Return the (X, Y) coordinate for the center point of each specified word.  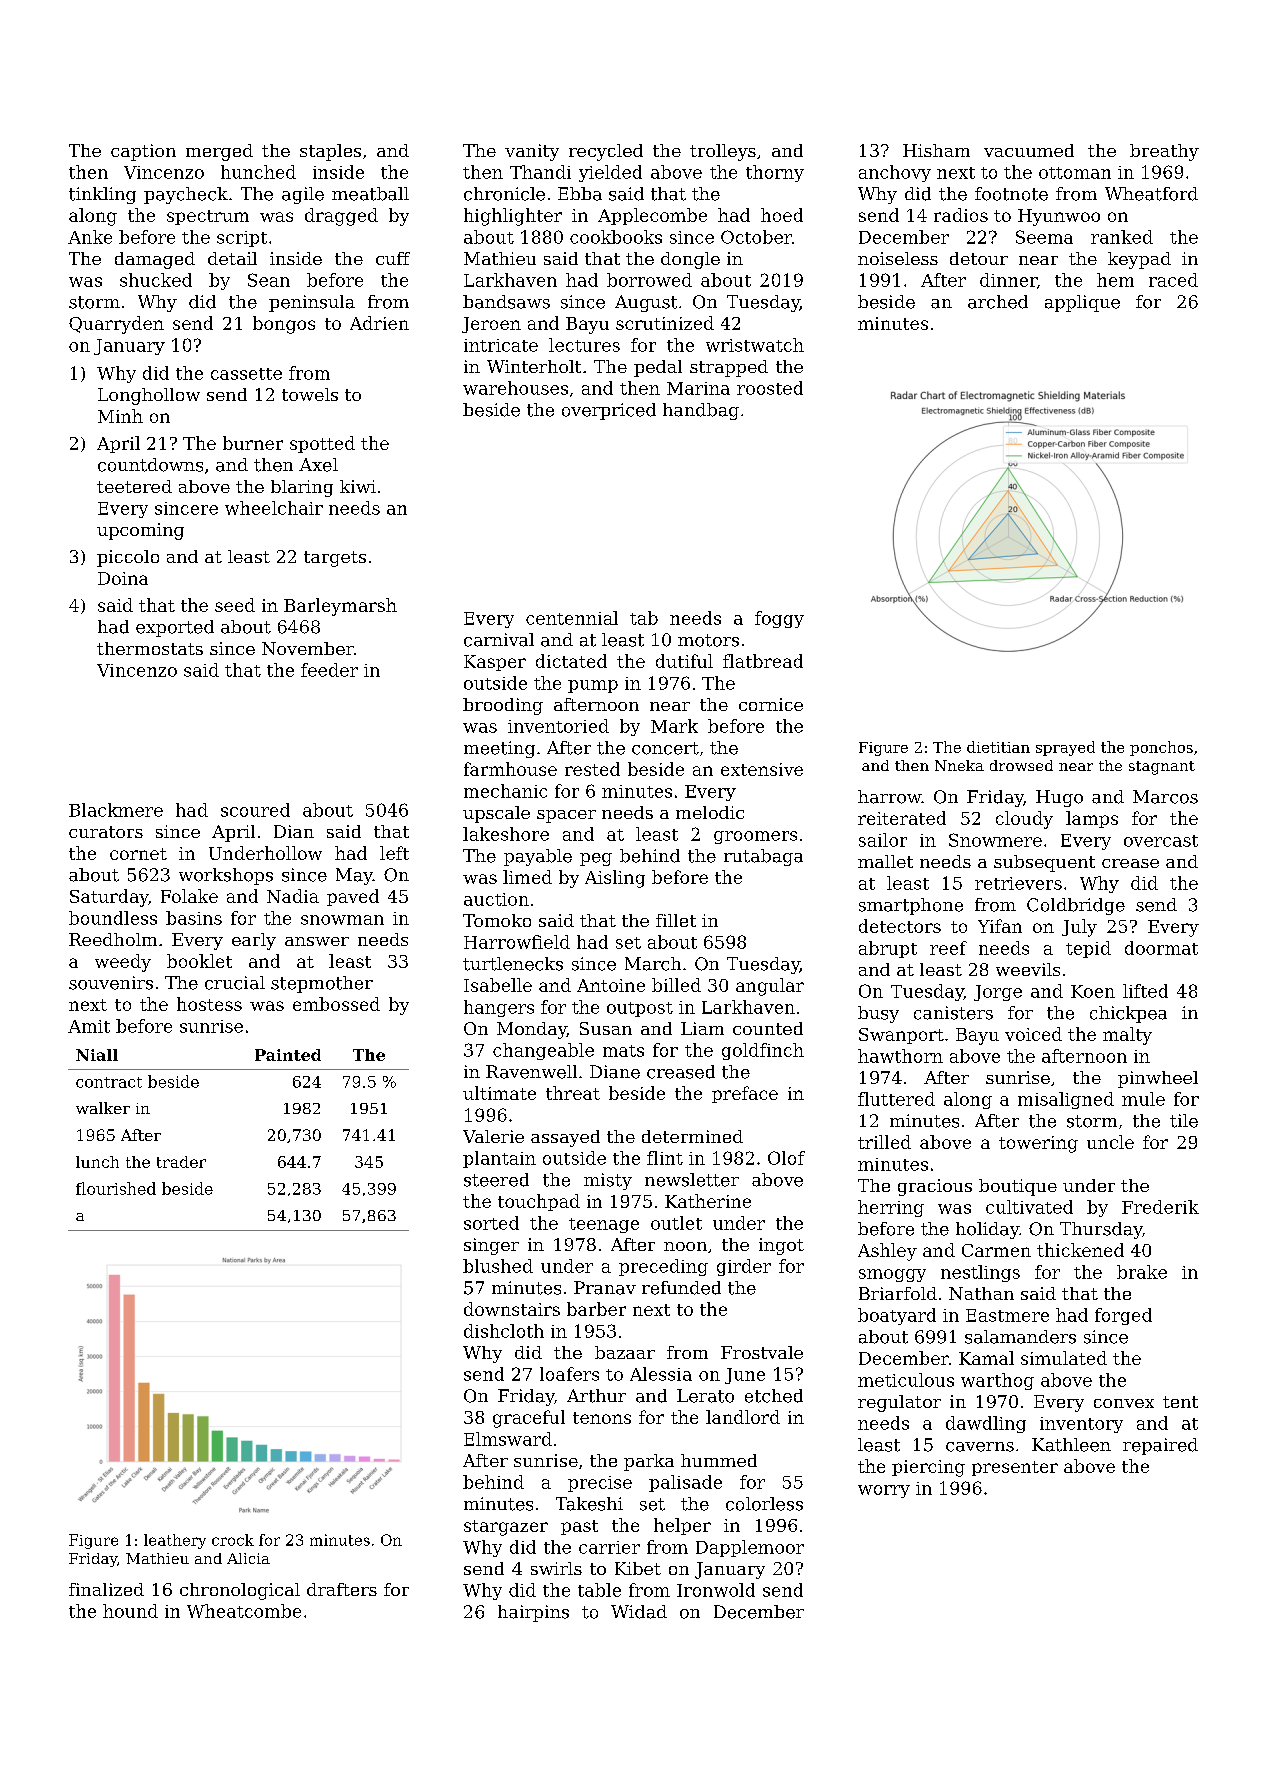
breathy (1164, 152)
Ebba (580, 194)
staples (330, 152)
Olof (786, 1158)
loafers (569, 1374)
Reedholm (113, 939)
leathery (175, 1541)
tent (1180, 1402)
